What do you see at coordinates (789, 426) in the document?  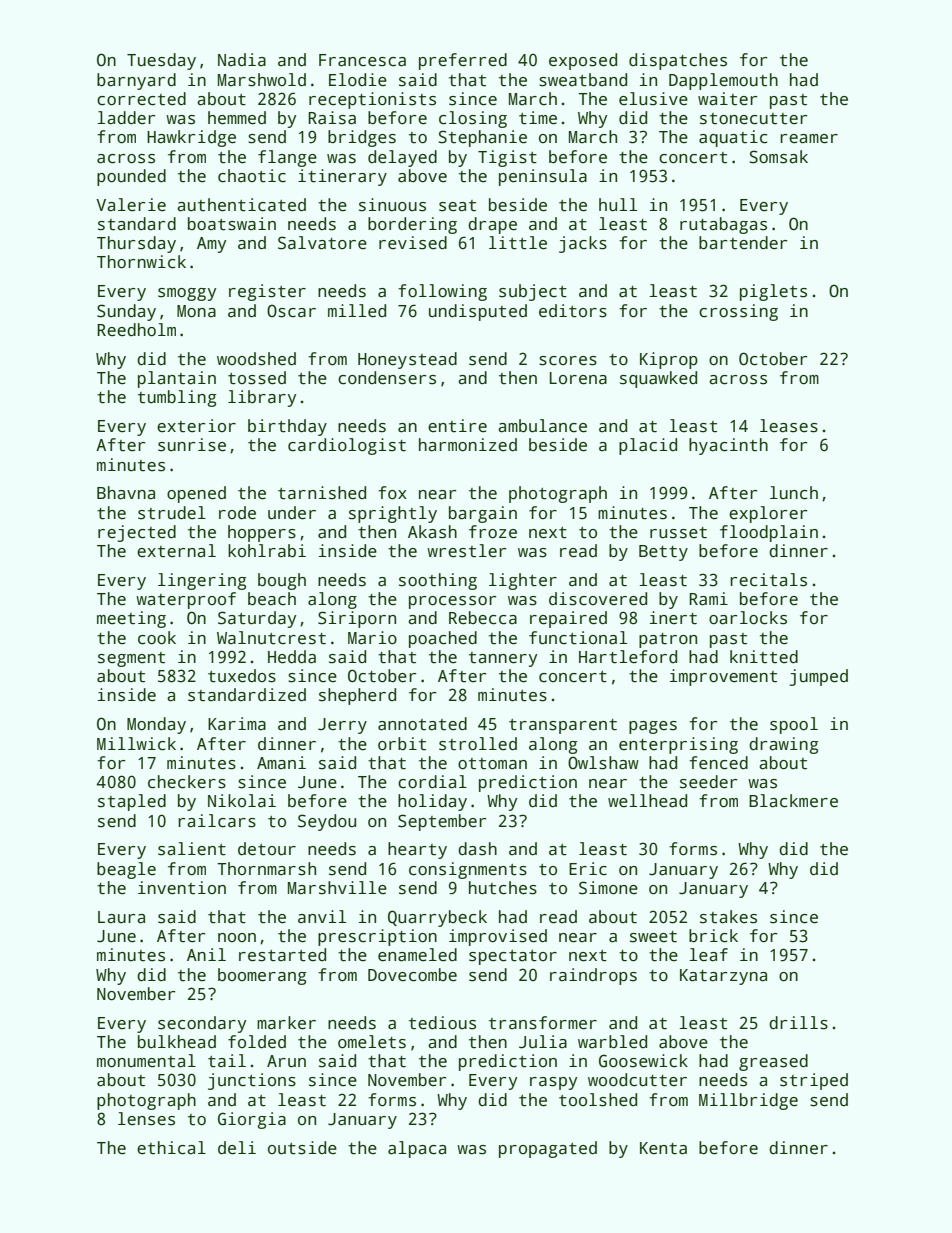 I see `leases` at bounding box center [789, 426].
